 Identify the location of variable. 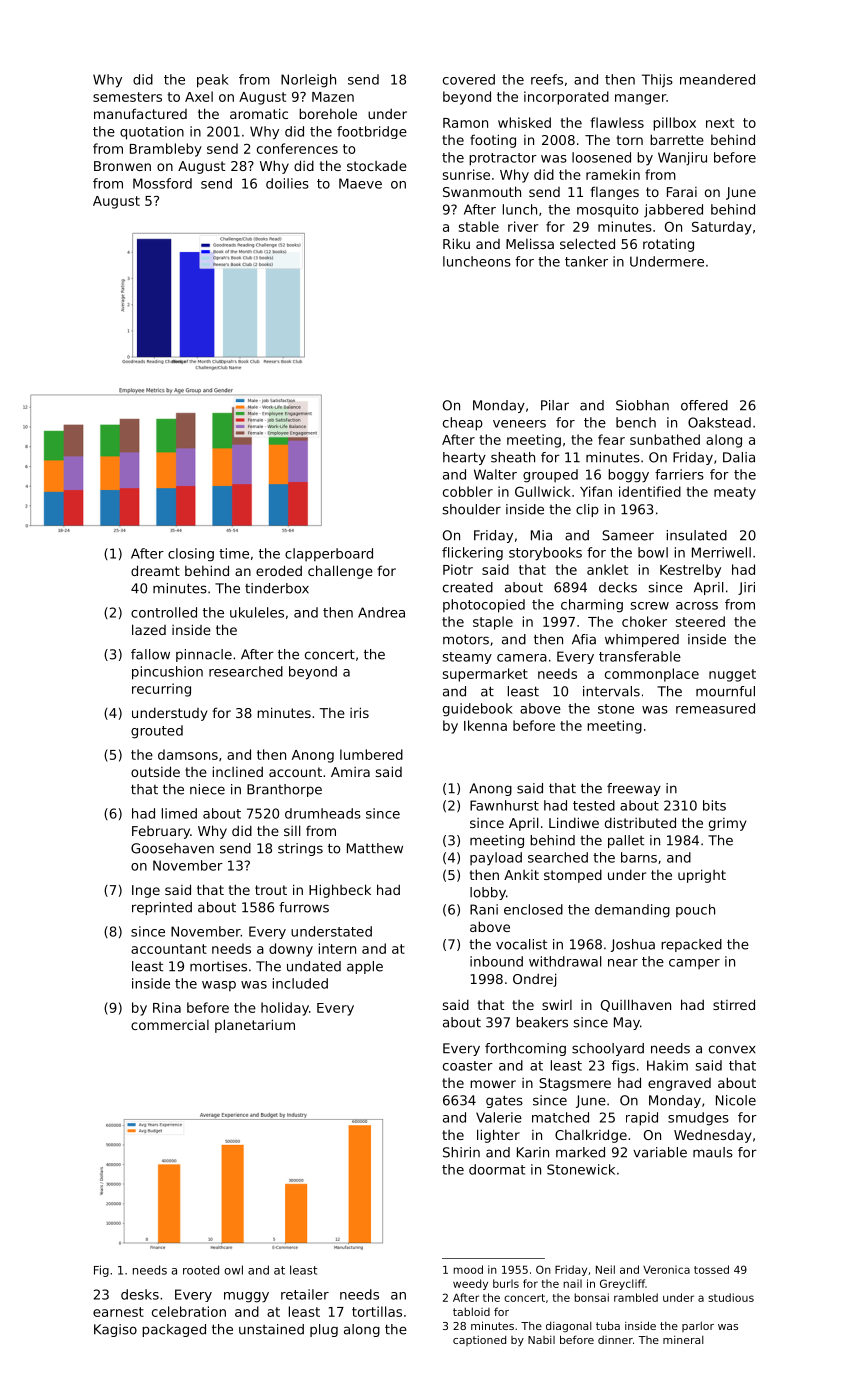
(660, 1152).
